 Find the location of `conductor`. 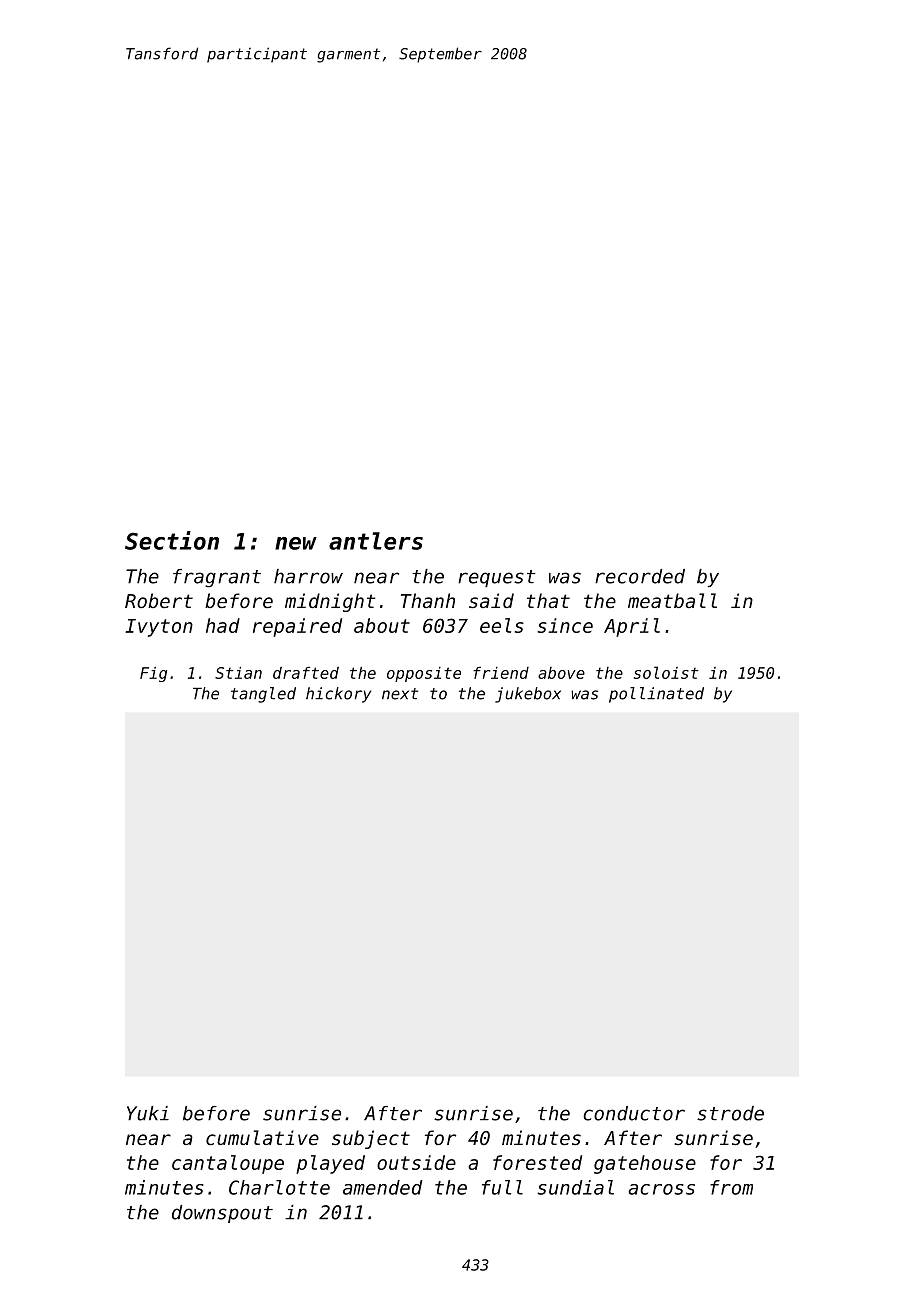

conductor is located at coordinates (634, 1113).
